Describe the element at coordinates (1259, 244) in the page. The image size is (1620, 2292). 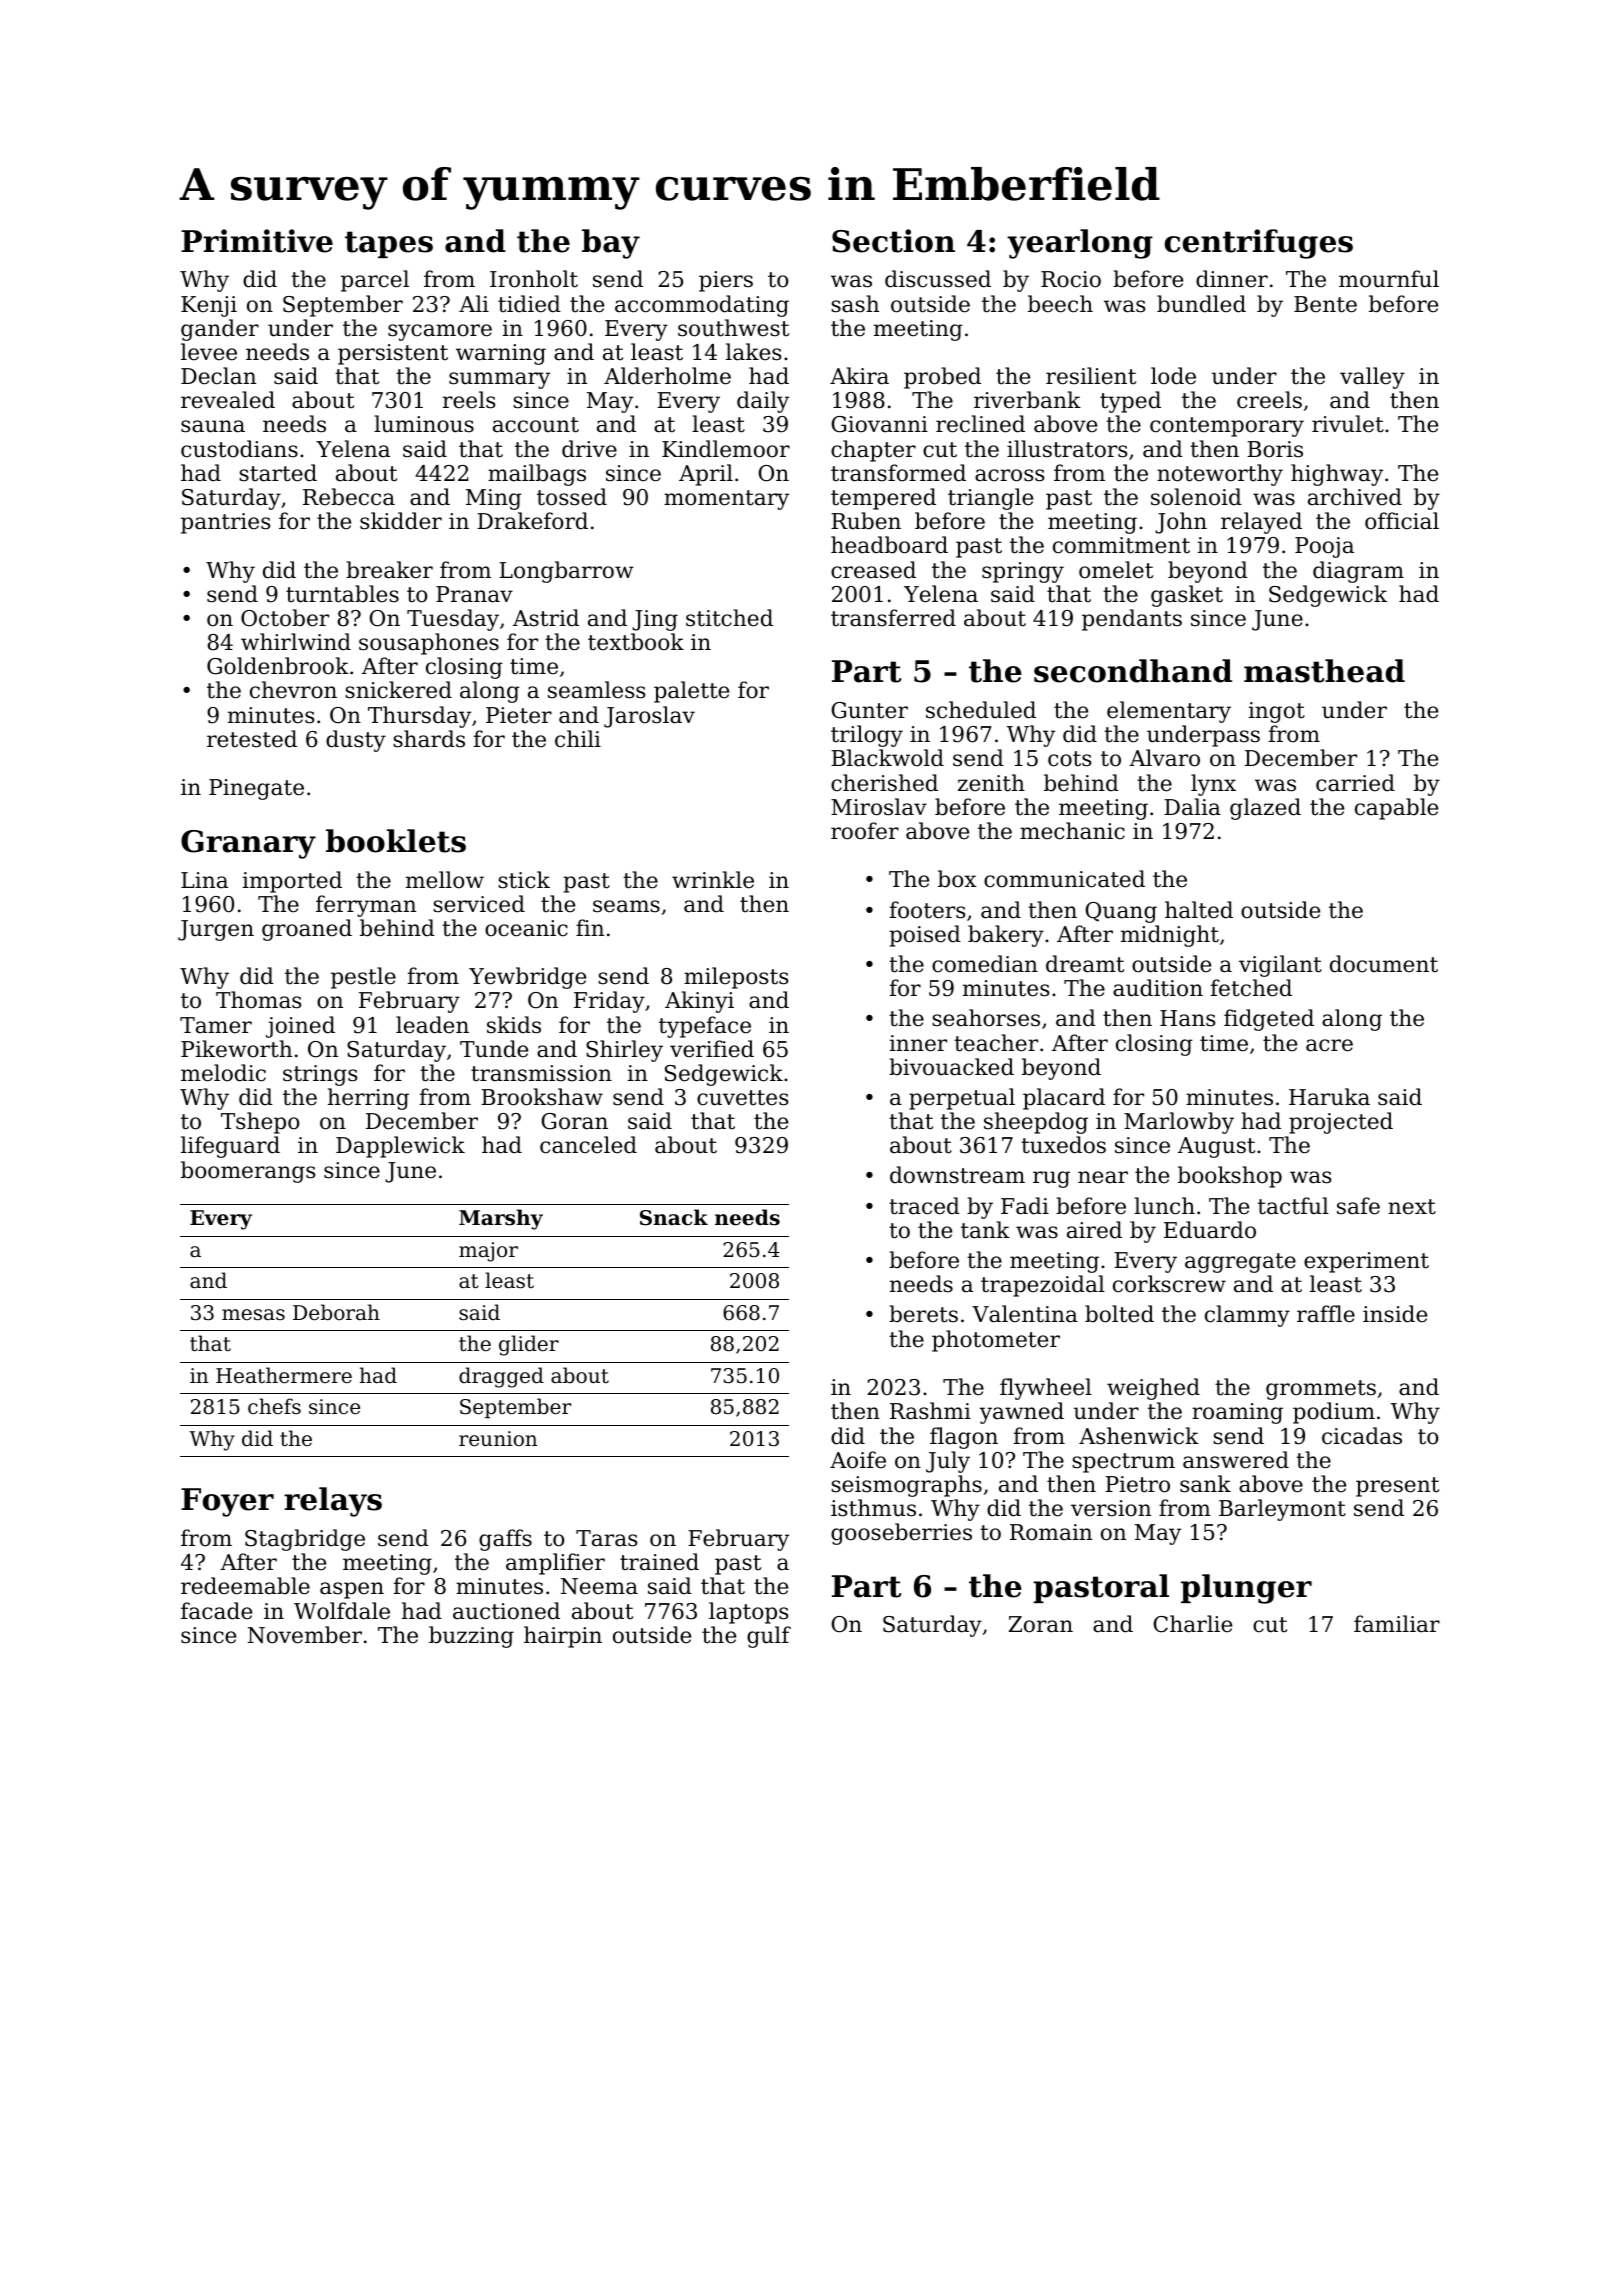
I see `centrifuges` at that location.
